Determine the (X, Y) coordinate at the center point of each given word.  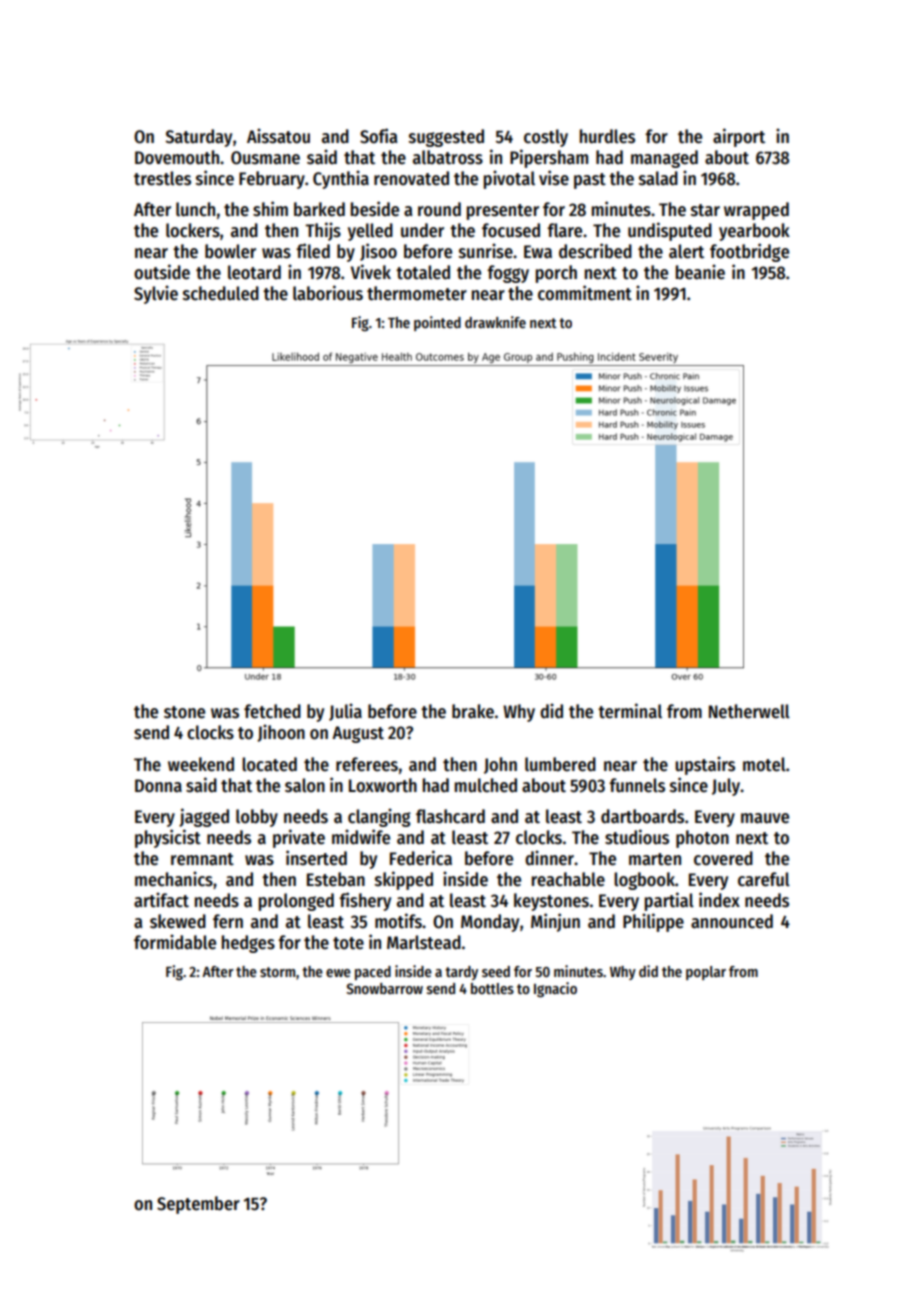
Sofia (378, 136)
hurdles (607, 136)
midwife (361, 837)
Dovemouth (177, 157)
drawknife (495, 322)
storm (277, 972)
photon (702, 839)
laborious (328, 293)
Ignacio (555, 990)
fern (228, 921)
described (595, 251)
